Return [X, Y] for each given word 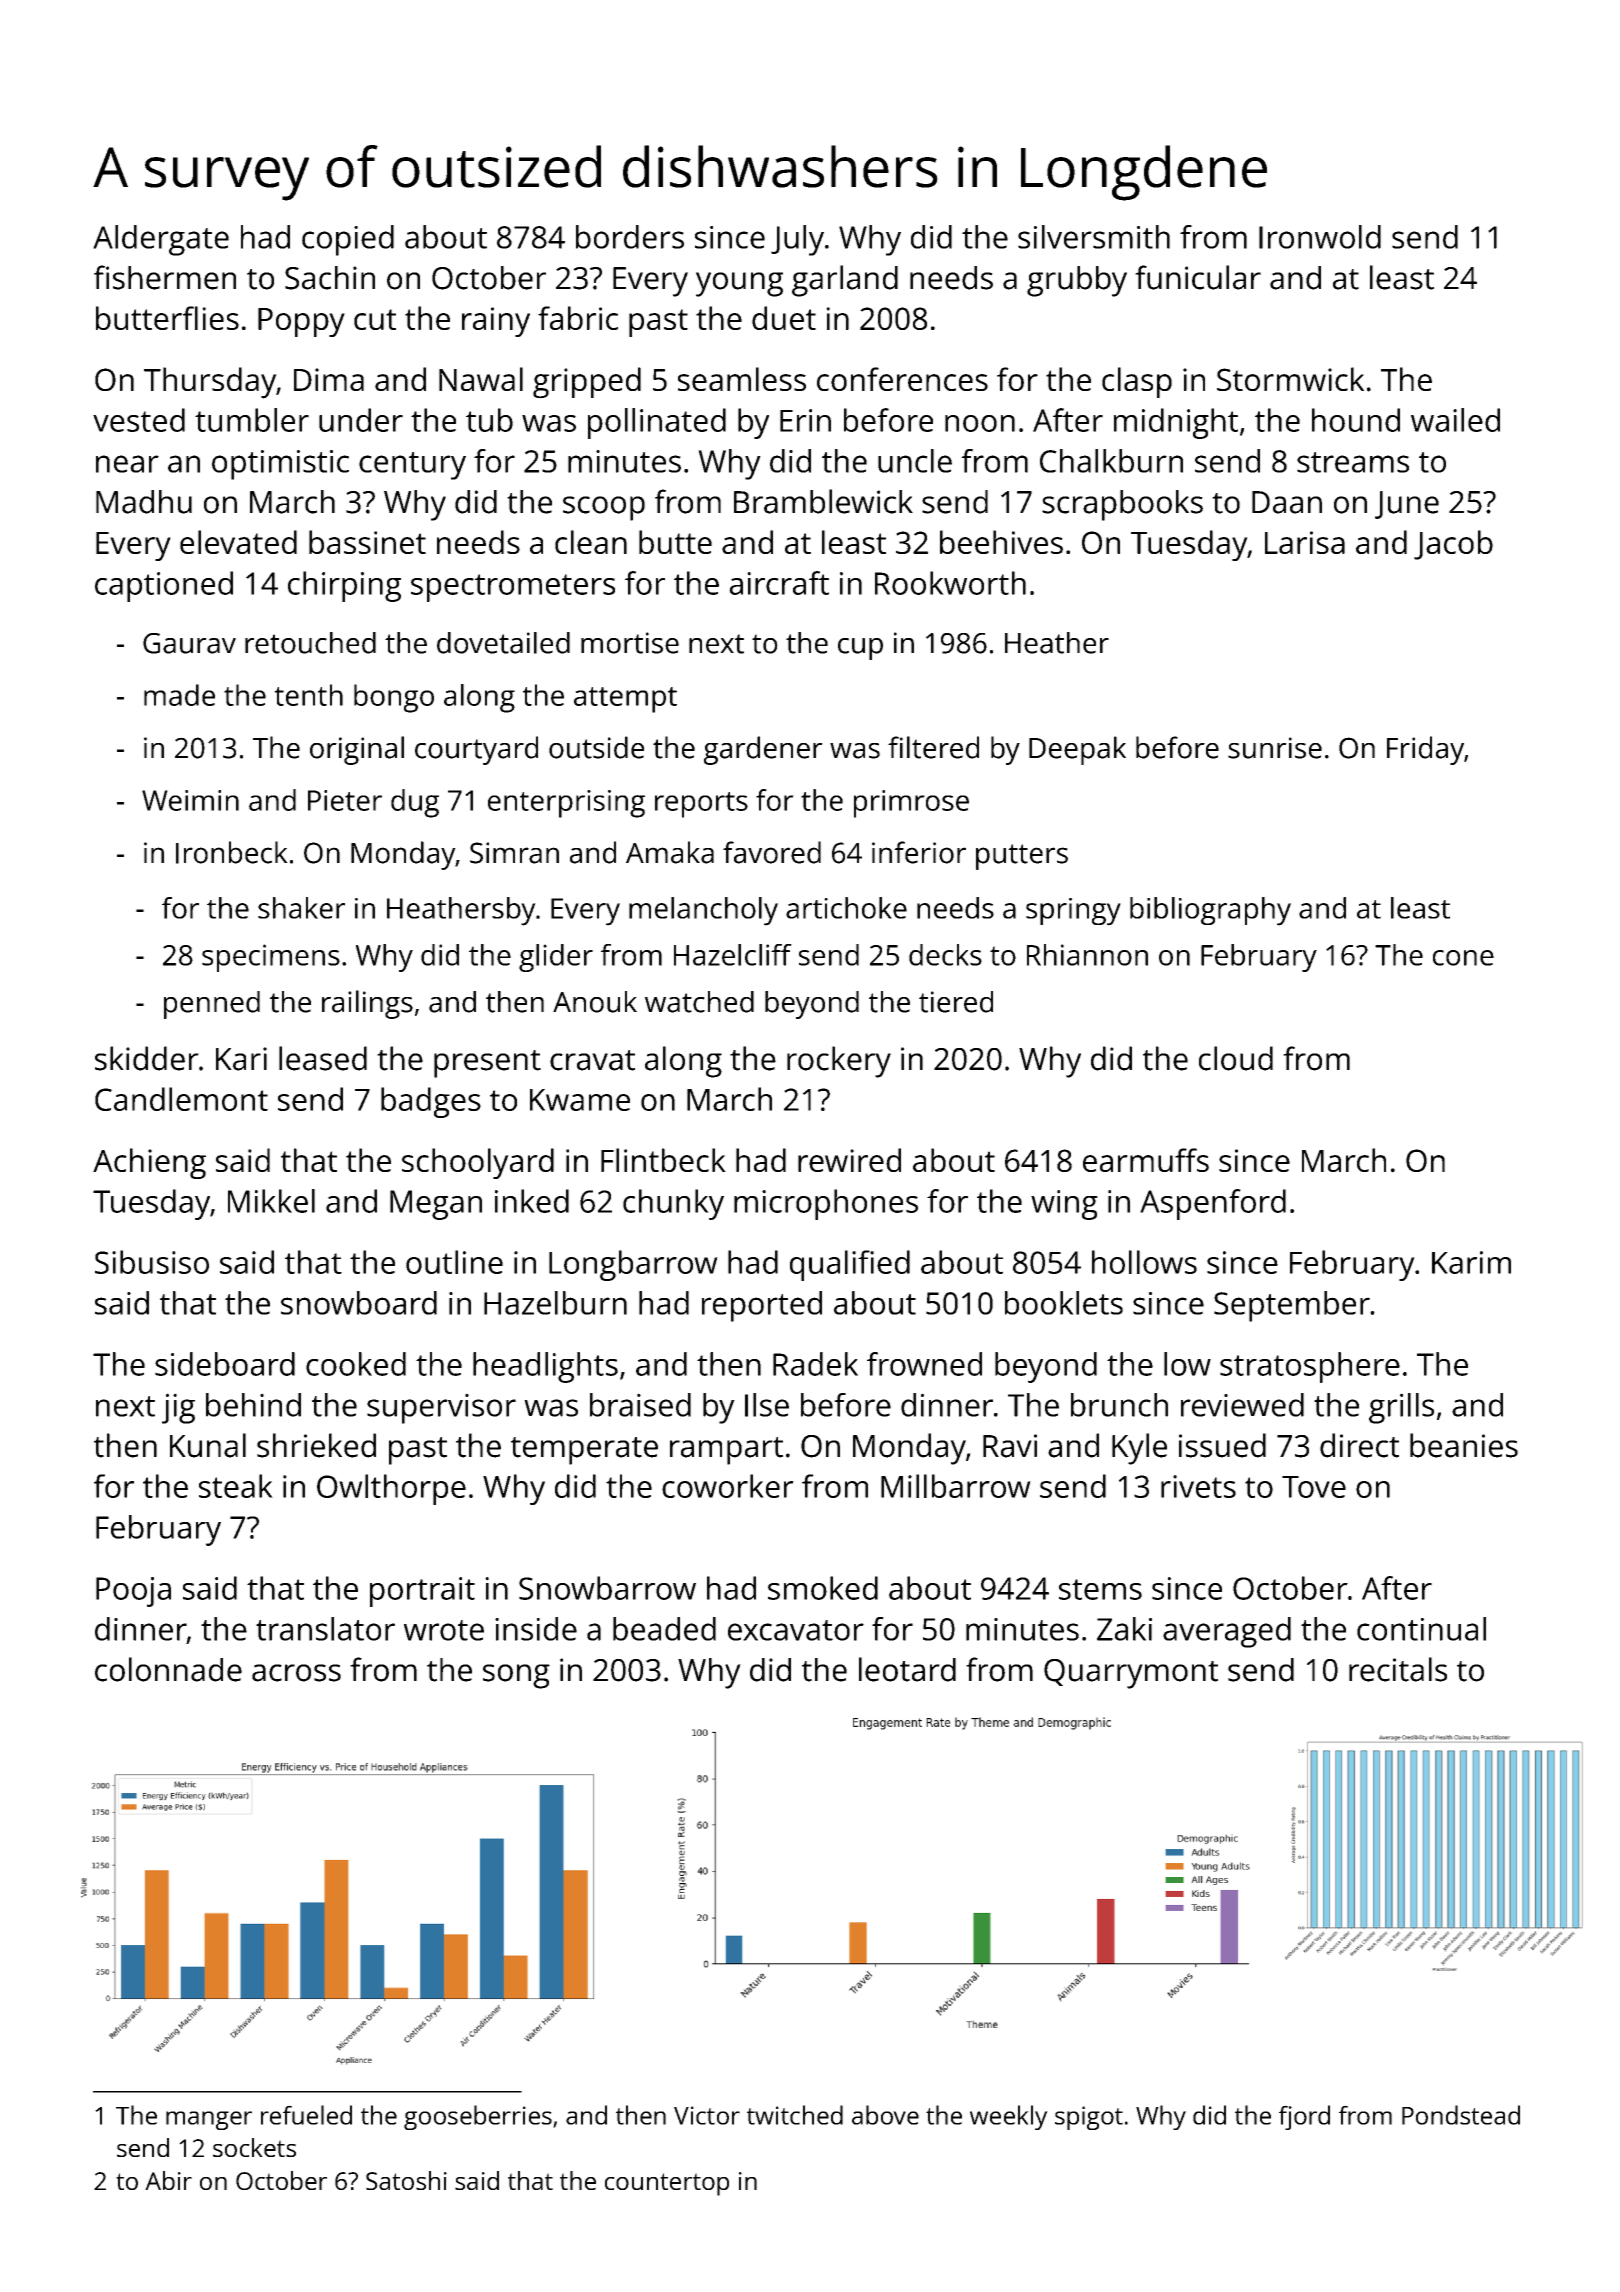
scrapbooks [1122, 505]
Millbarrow [956, 1486]
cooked [356, 1364]
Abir [168, 2180]
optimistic [280, 465]
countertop [667, 2184]
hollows [1144, 1262]
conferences [902, 379]
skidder [147, 1058]
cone [1463, 958]
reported [762, 1306]
